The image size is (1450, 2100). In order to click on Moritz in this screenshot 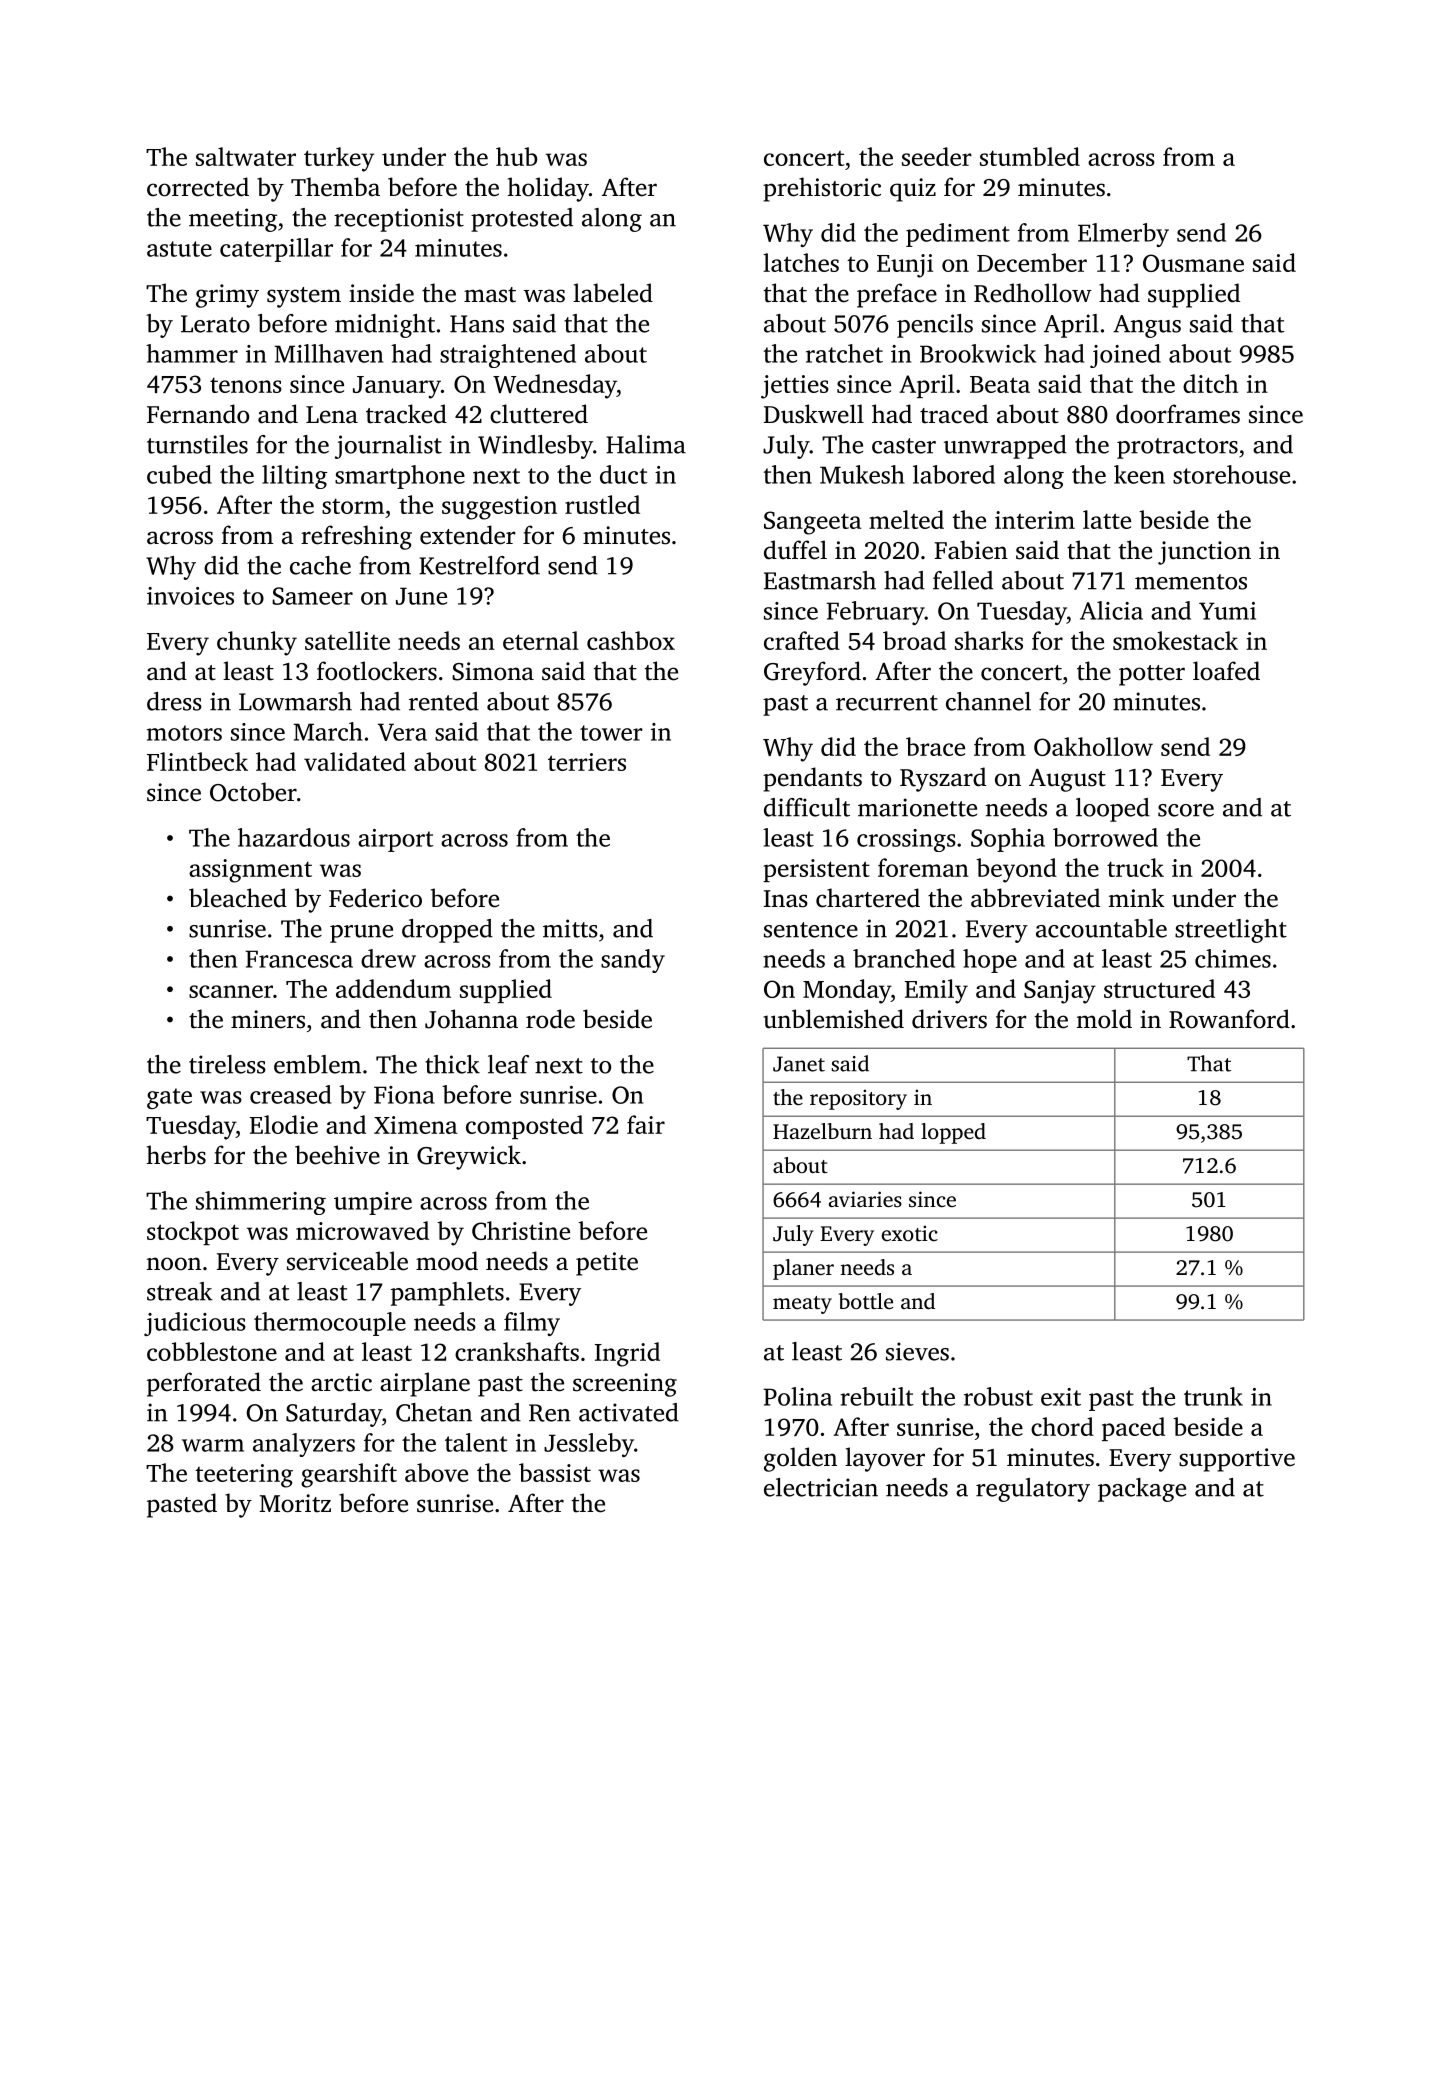, I will do `click(295, 1503)`.
